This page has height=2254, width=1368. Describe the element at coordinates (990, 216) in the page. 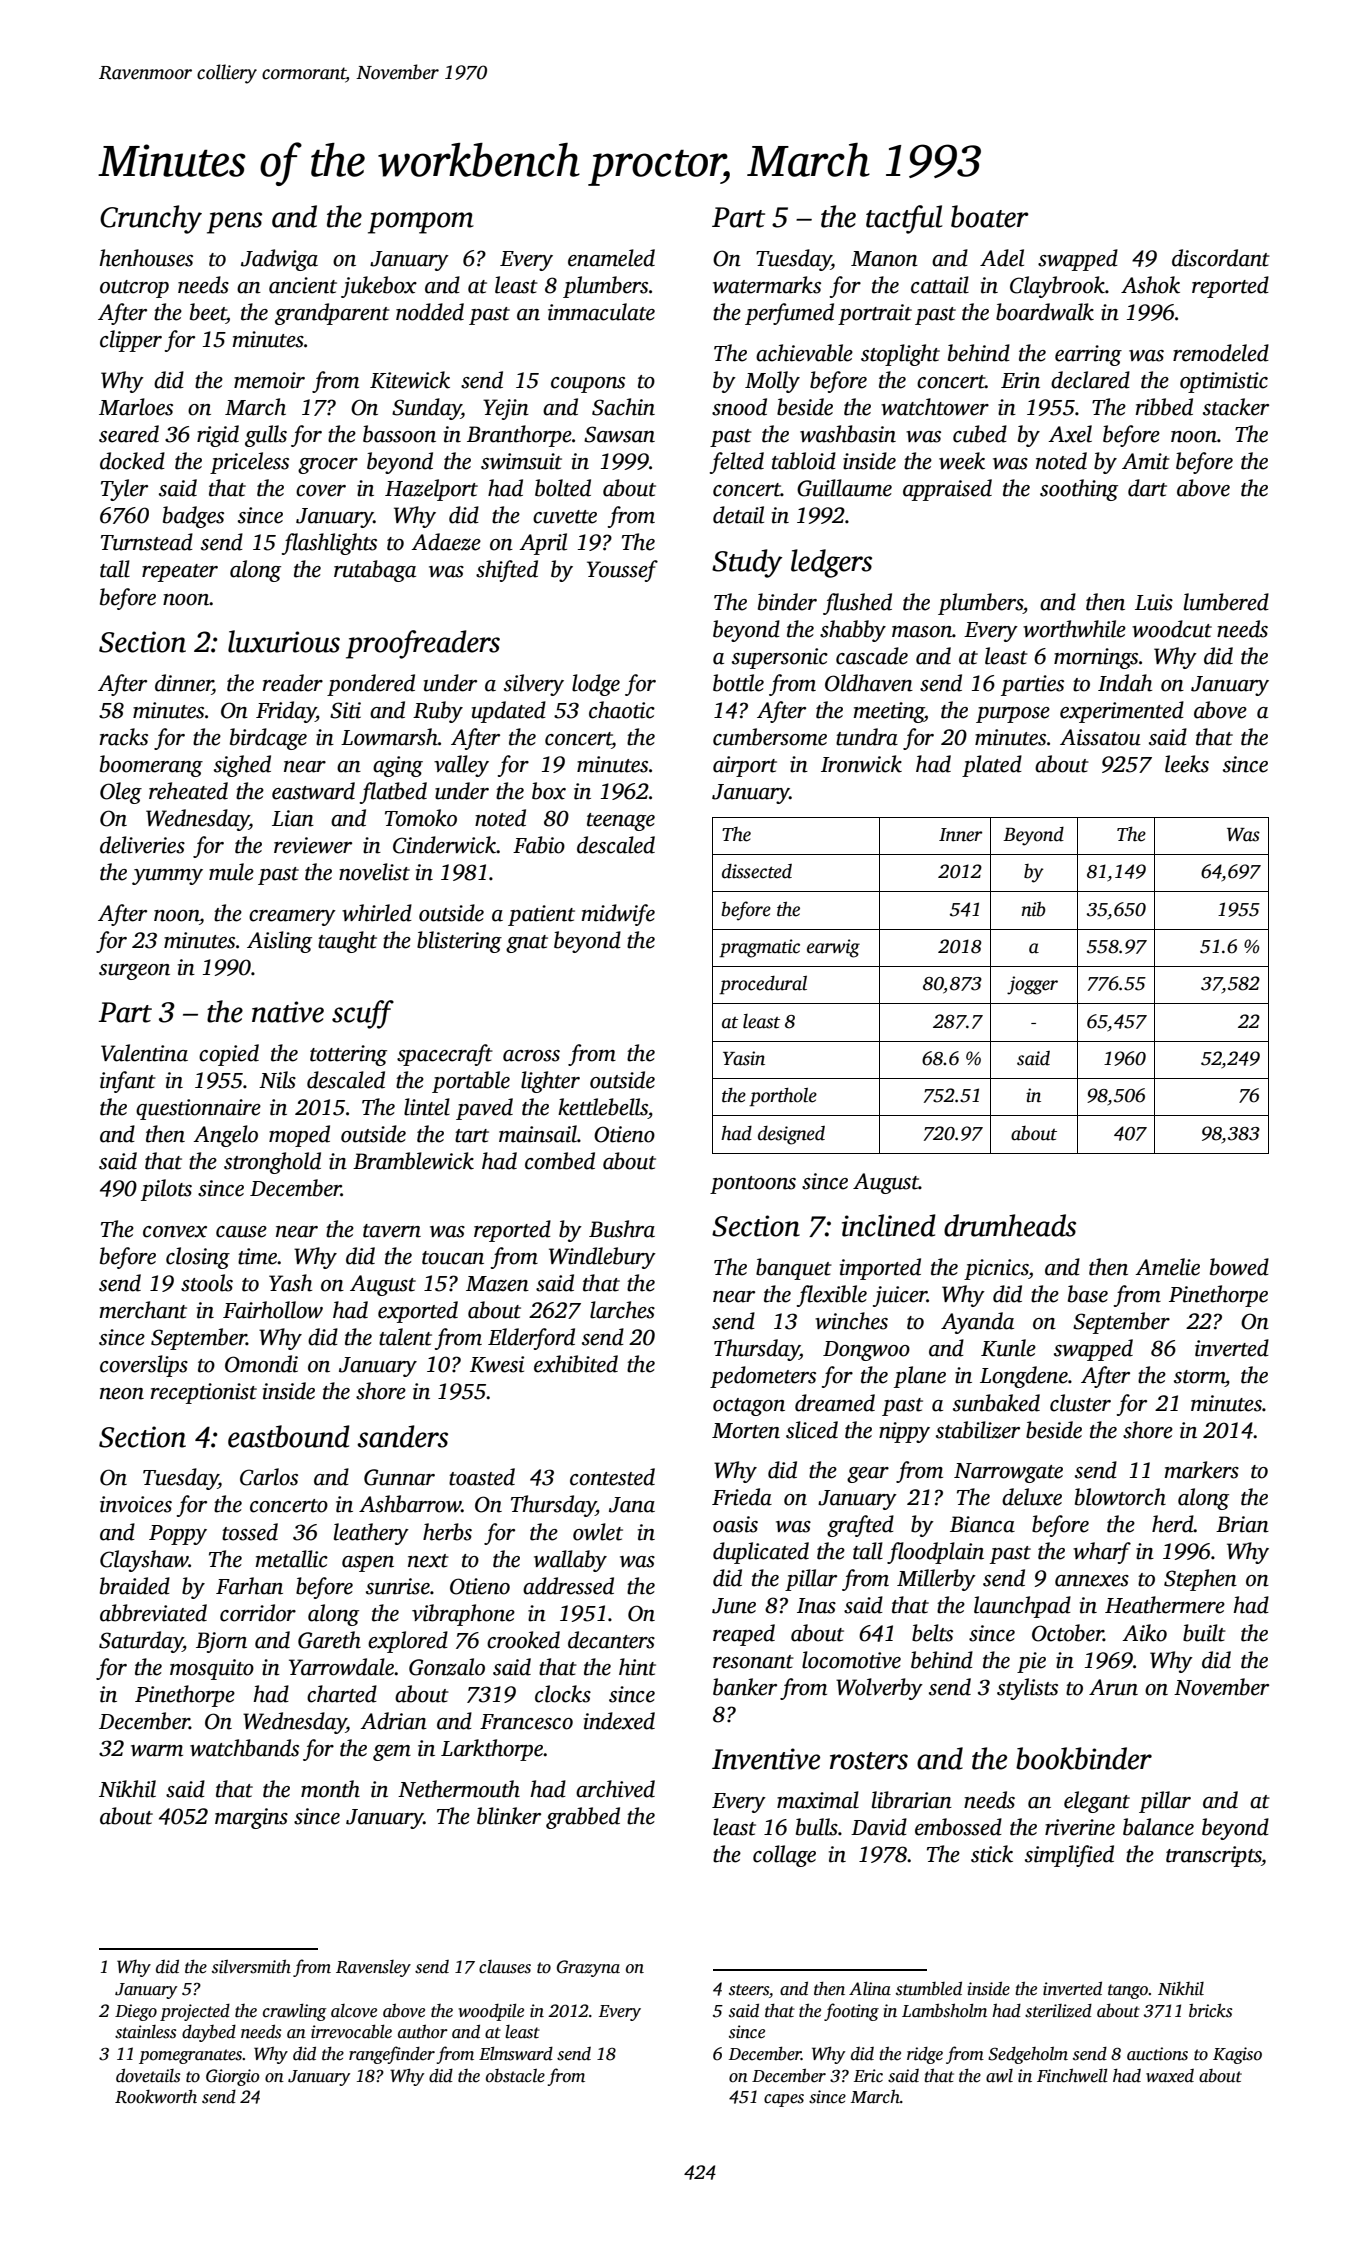

I see `boater` at that location.
